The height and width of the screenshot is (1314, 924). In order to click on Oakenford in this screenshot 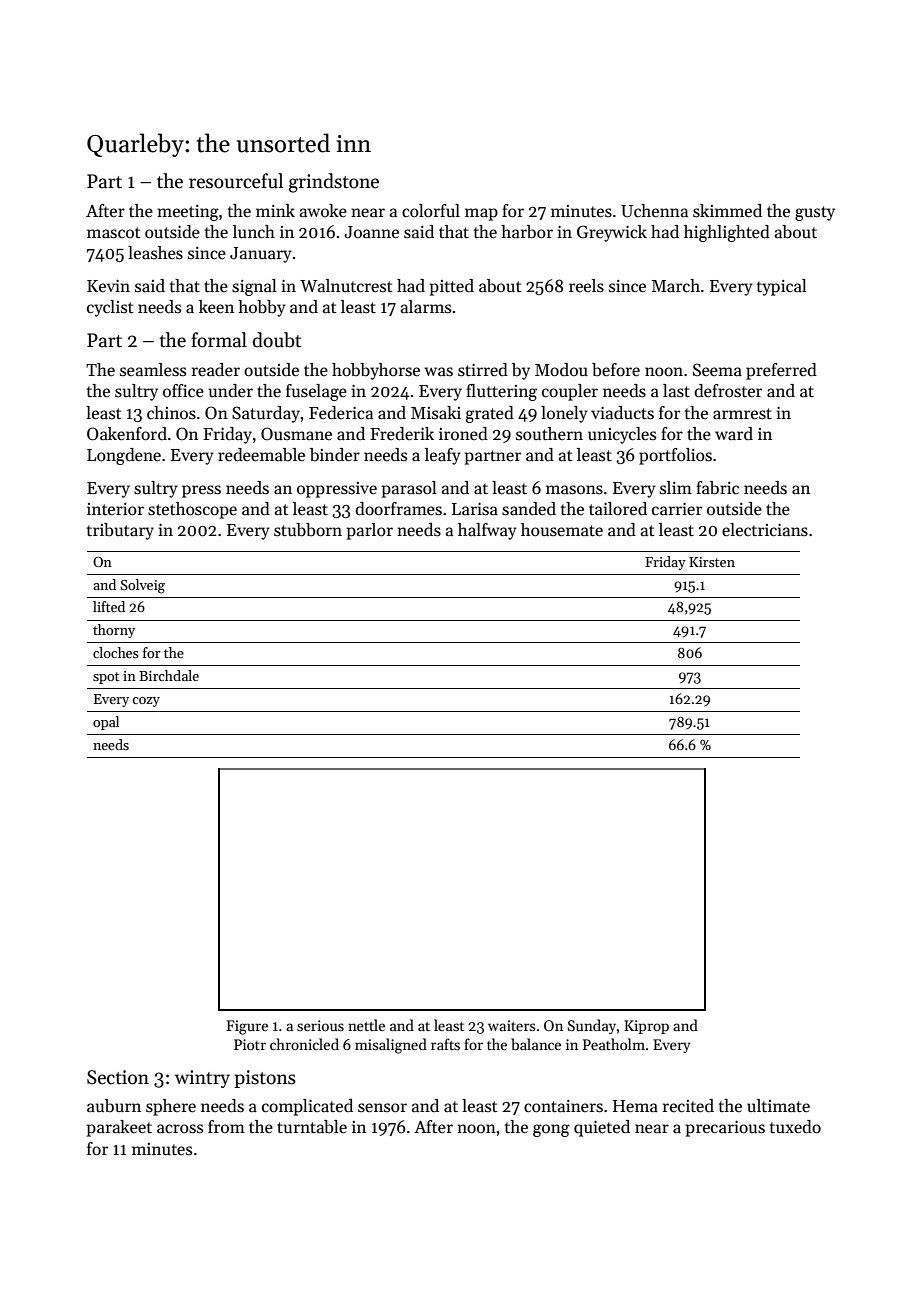, I will do `click(127, 434)`.
